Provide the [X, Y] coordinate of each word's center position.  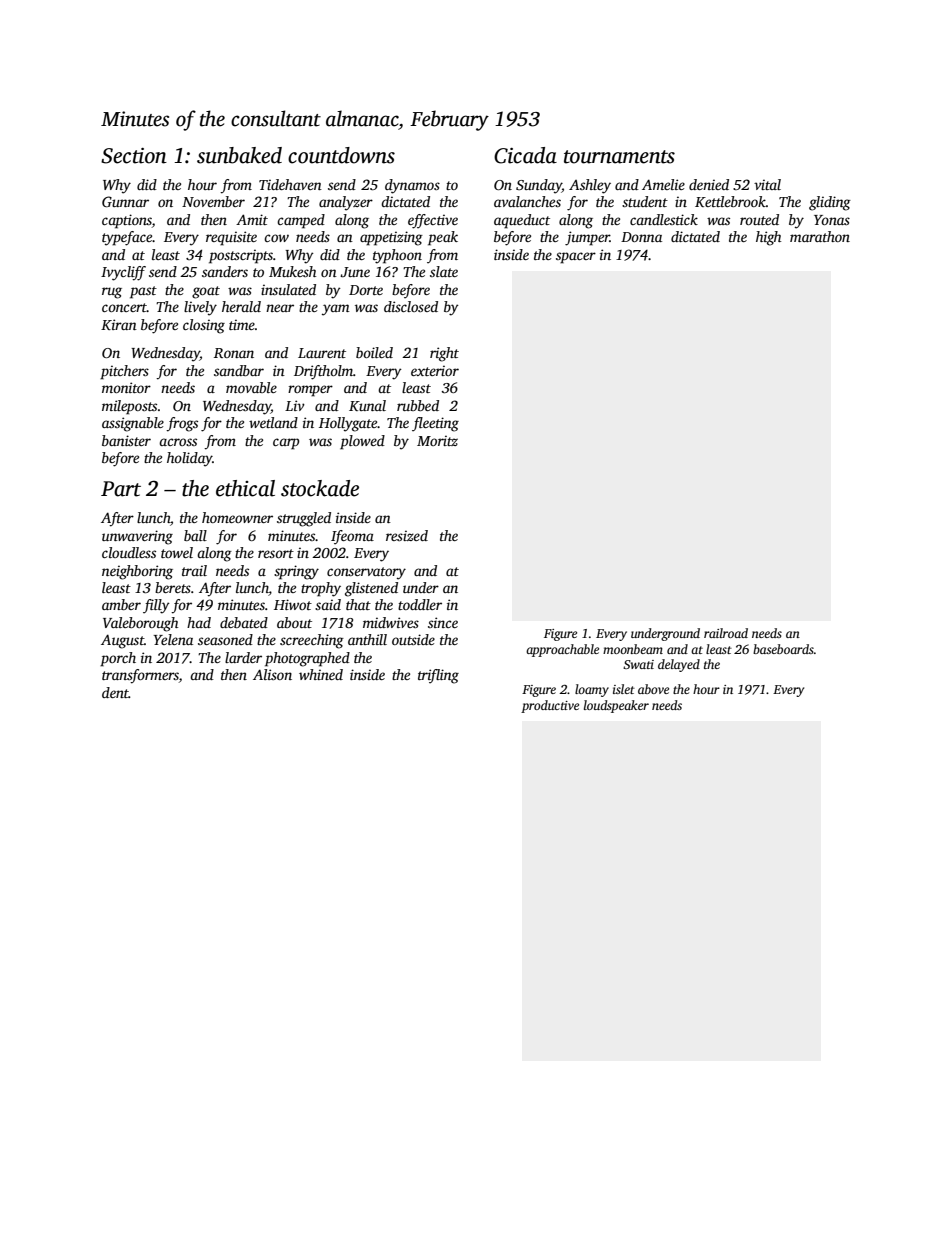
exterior [435, 370]
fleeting [435, 424]
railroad [726, 633]
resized [407, 535]
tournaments [619, 157]
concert [124, 307]
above [653, 689]
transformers [140, 676]
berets [173, 587]
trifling [438, 676]
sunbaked [239, 155]
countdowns [341, 155]
